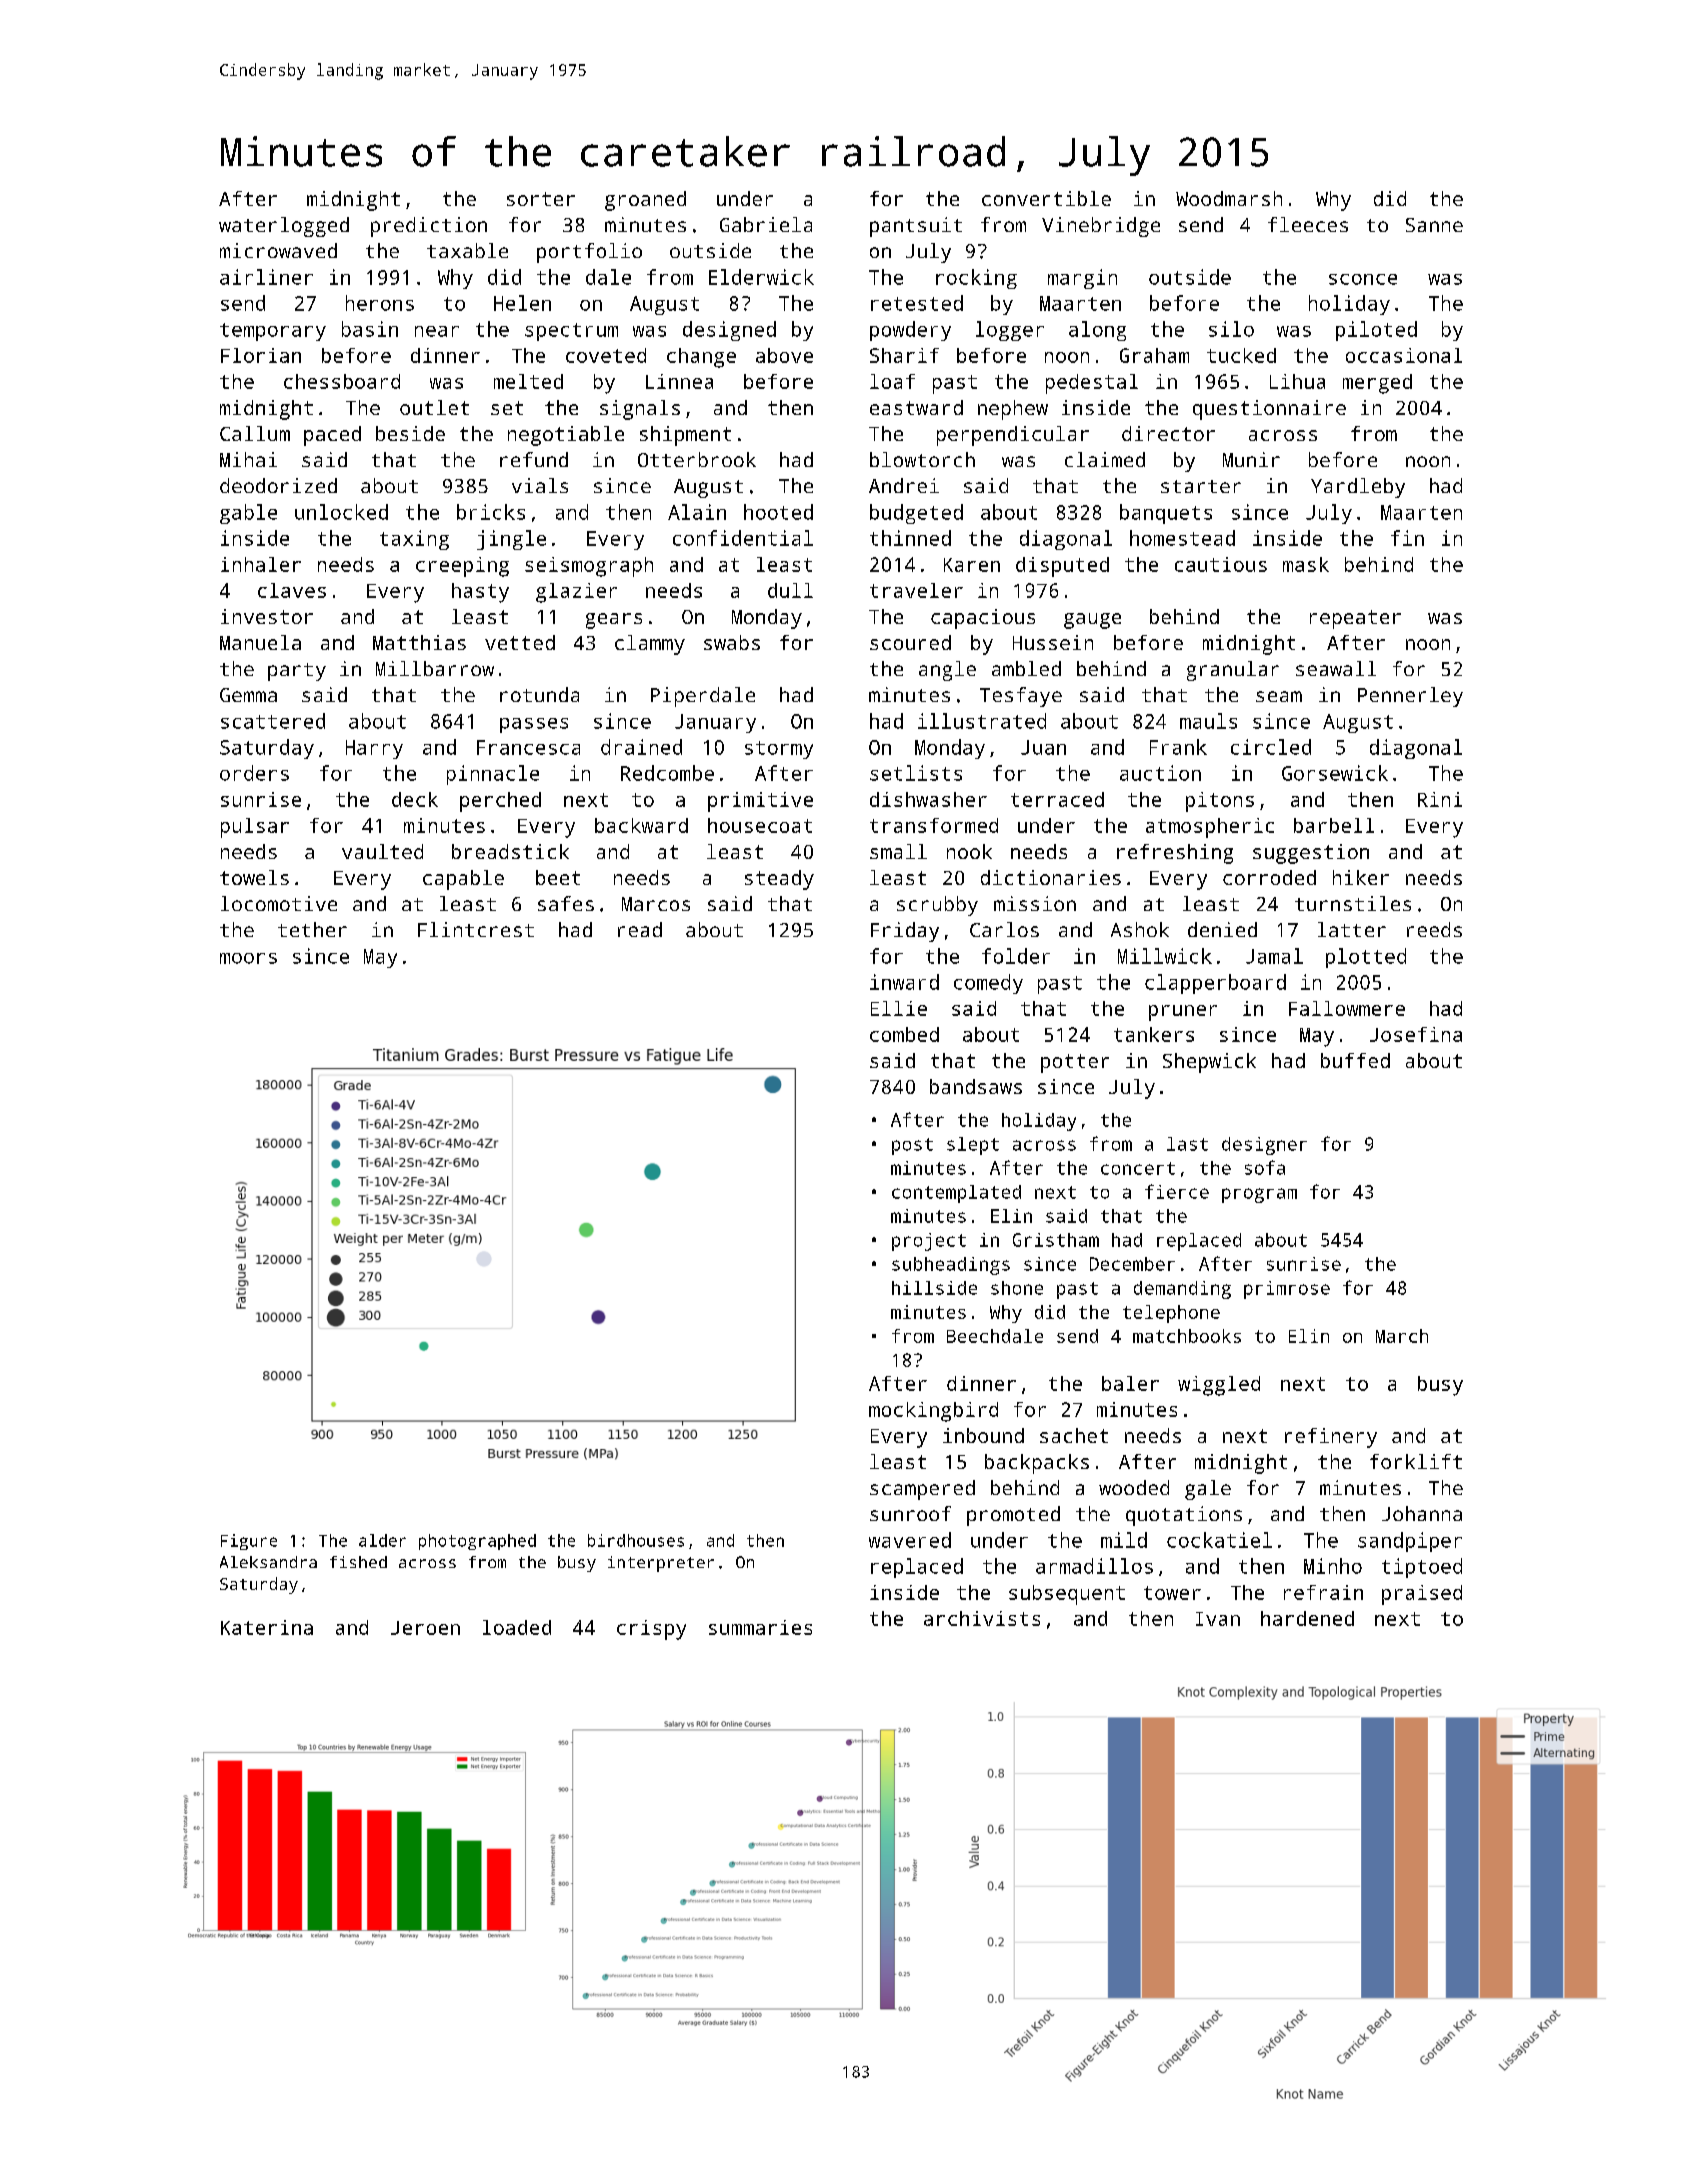 This image has width=1683, height=2178. Describe the element at coordinates (476, 929) in the image. I see `Flintcrest` at that location.
